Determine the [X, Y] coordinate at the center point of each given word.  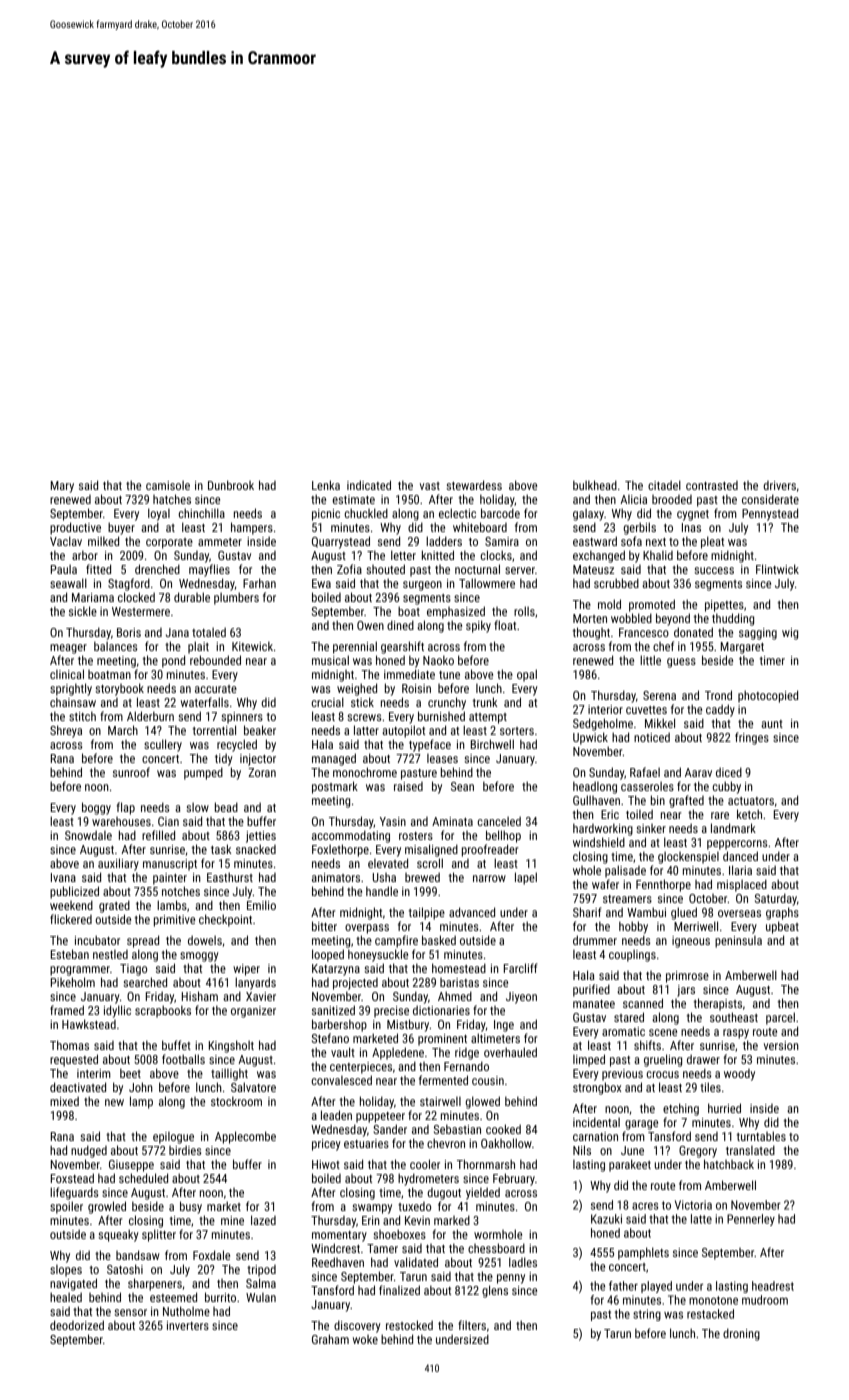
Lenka [326, 485]
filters [472, 1325]
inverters [188, 1325]
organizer [253, 1012]
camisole [168, 485]
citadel [664, 485]
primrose [687, 977]
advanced [472, 912]
